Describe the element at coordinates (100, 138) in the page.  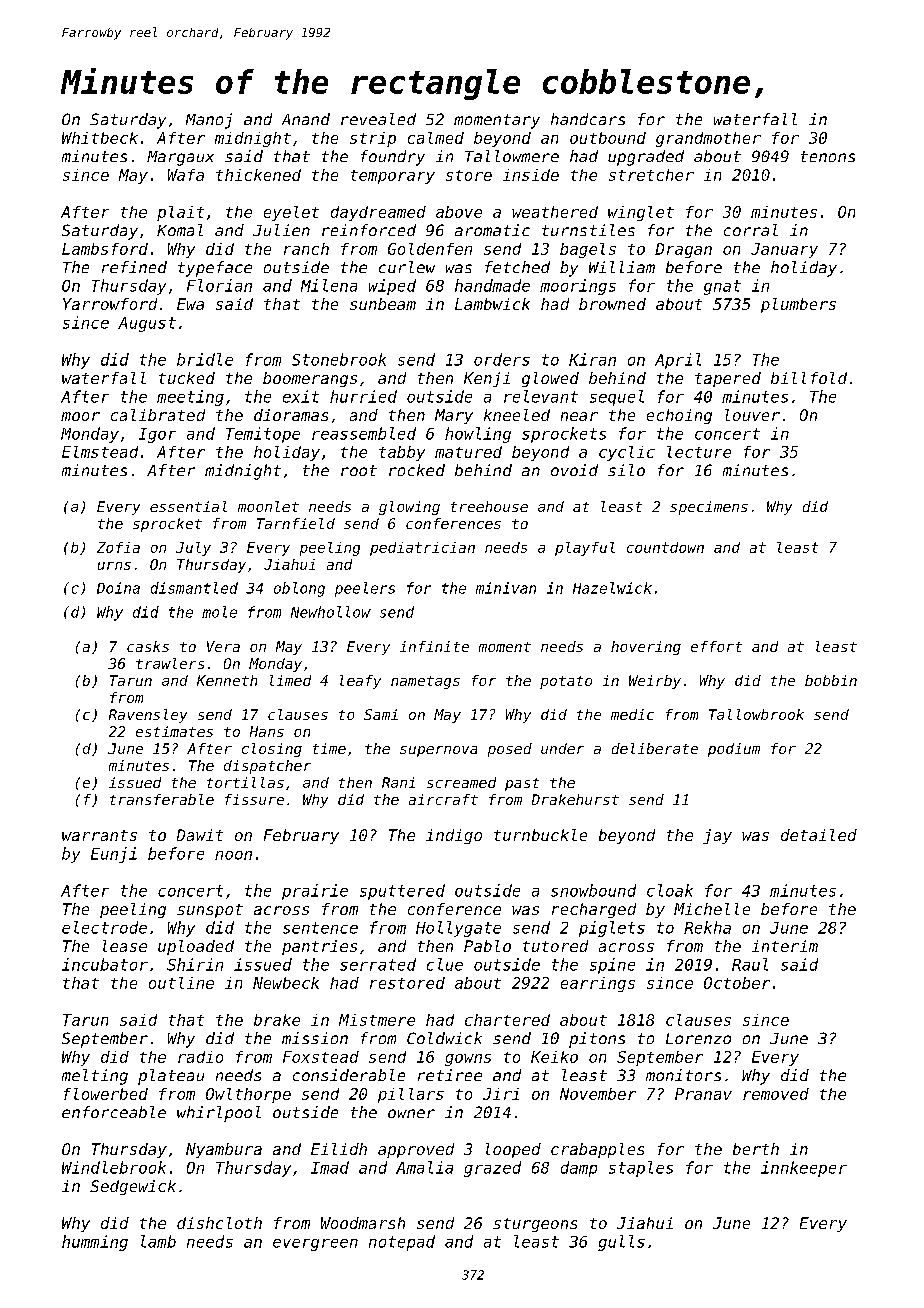
I see `Whitbeck` at that location.
